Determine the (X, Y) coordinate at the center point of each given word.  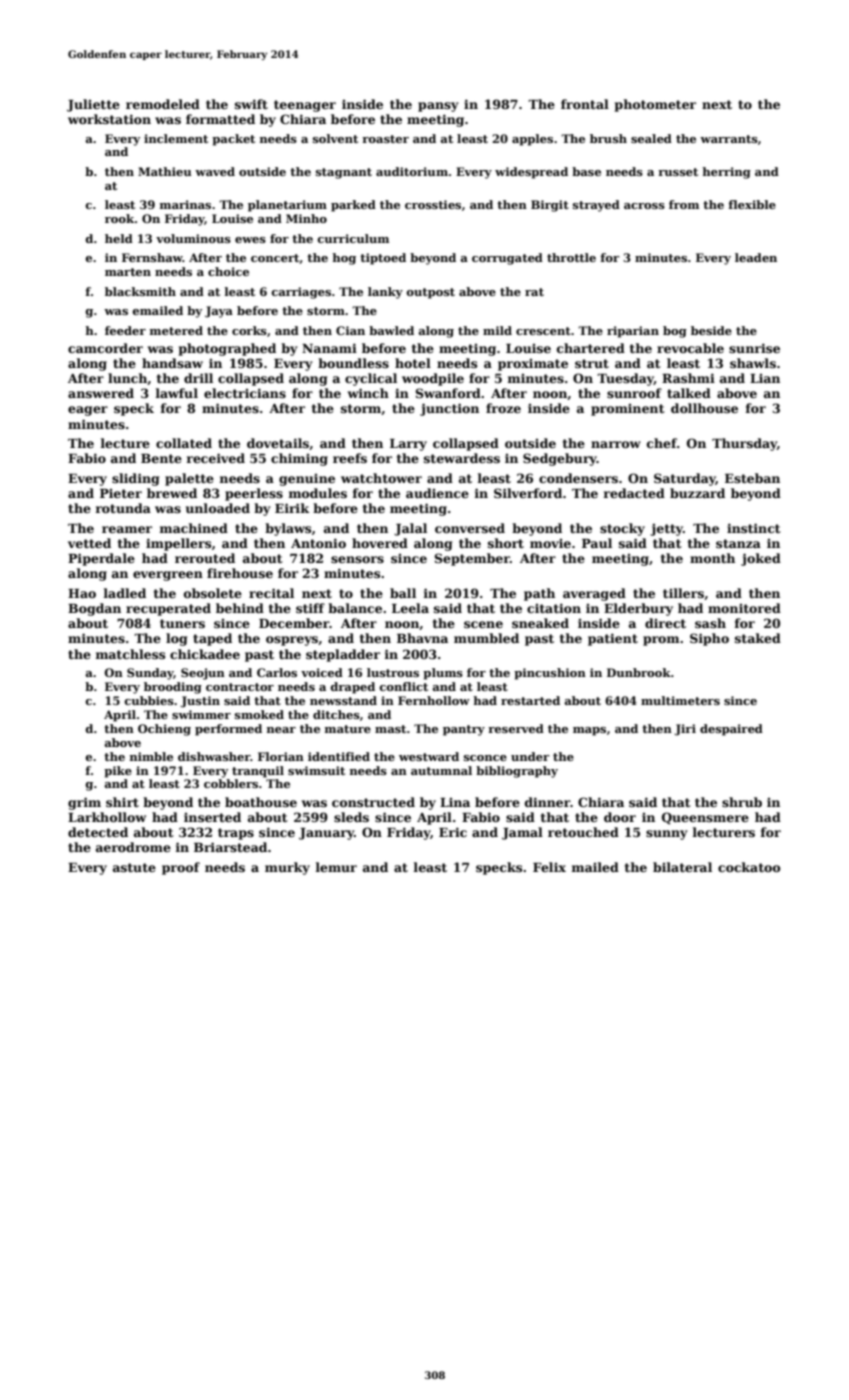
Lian (765, 378)
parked (353, 206)
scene (483, 624)
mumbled (486, 638)
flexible (752, 204)
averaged (594, 594)
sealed (651, 138)
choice (228, 271)
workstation (109, 119)
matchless (130, 654)
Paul (597, 543)
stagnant (344, 173)
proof (181, 868)
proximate (533, 365)
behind (240, 608)
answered (101, 393)
